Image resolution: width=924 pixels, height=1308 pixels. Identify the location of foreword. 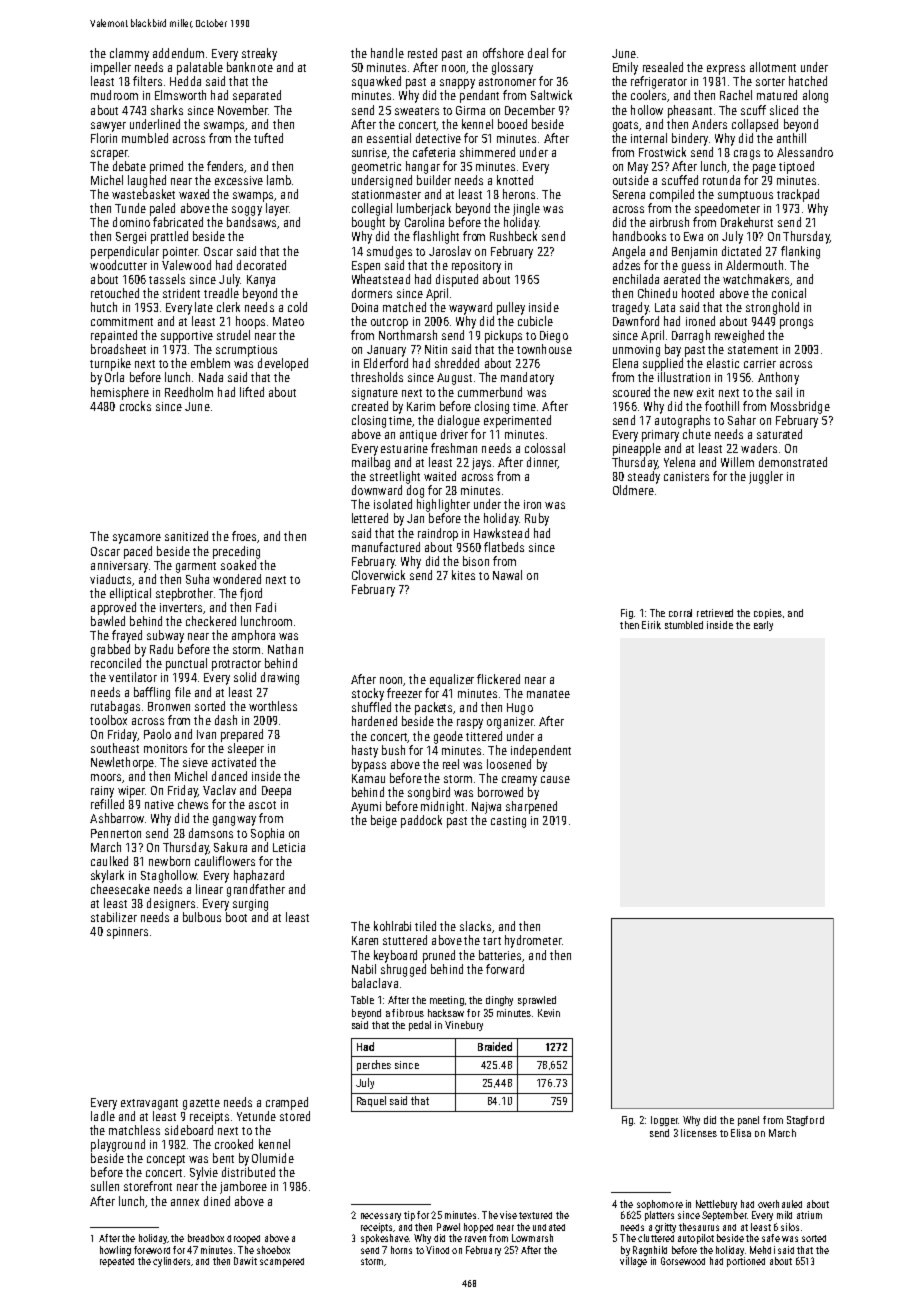
(152, 1250).
